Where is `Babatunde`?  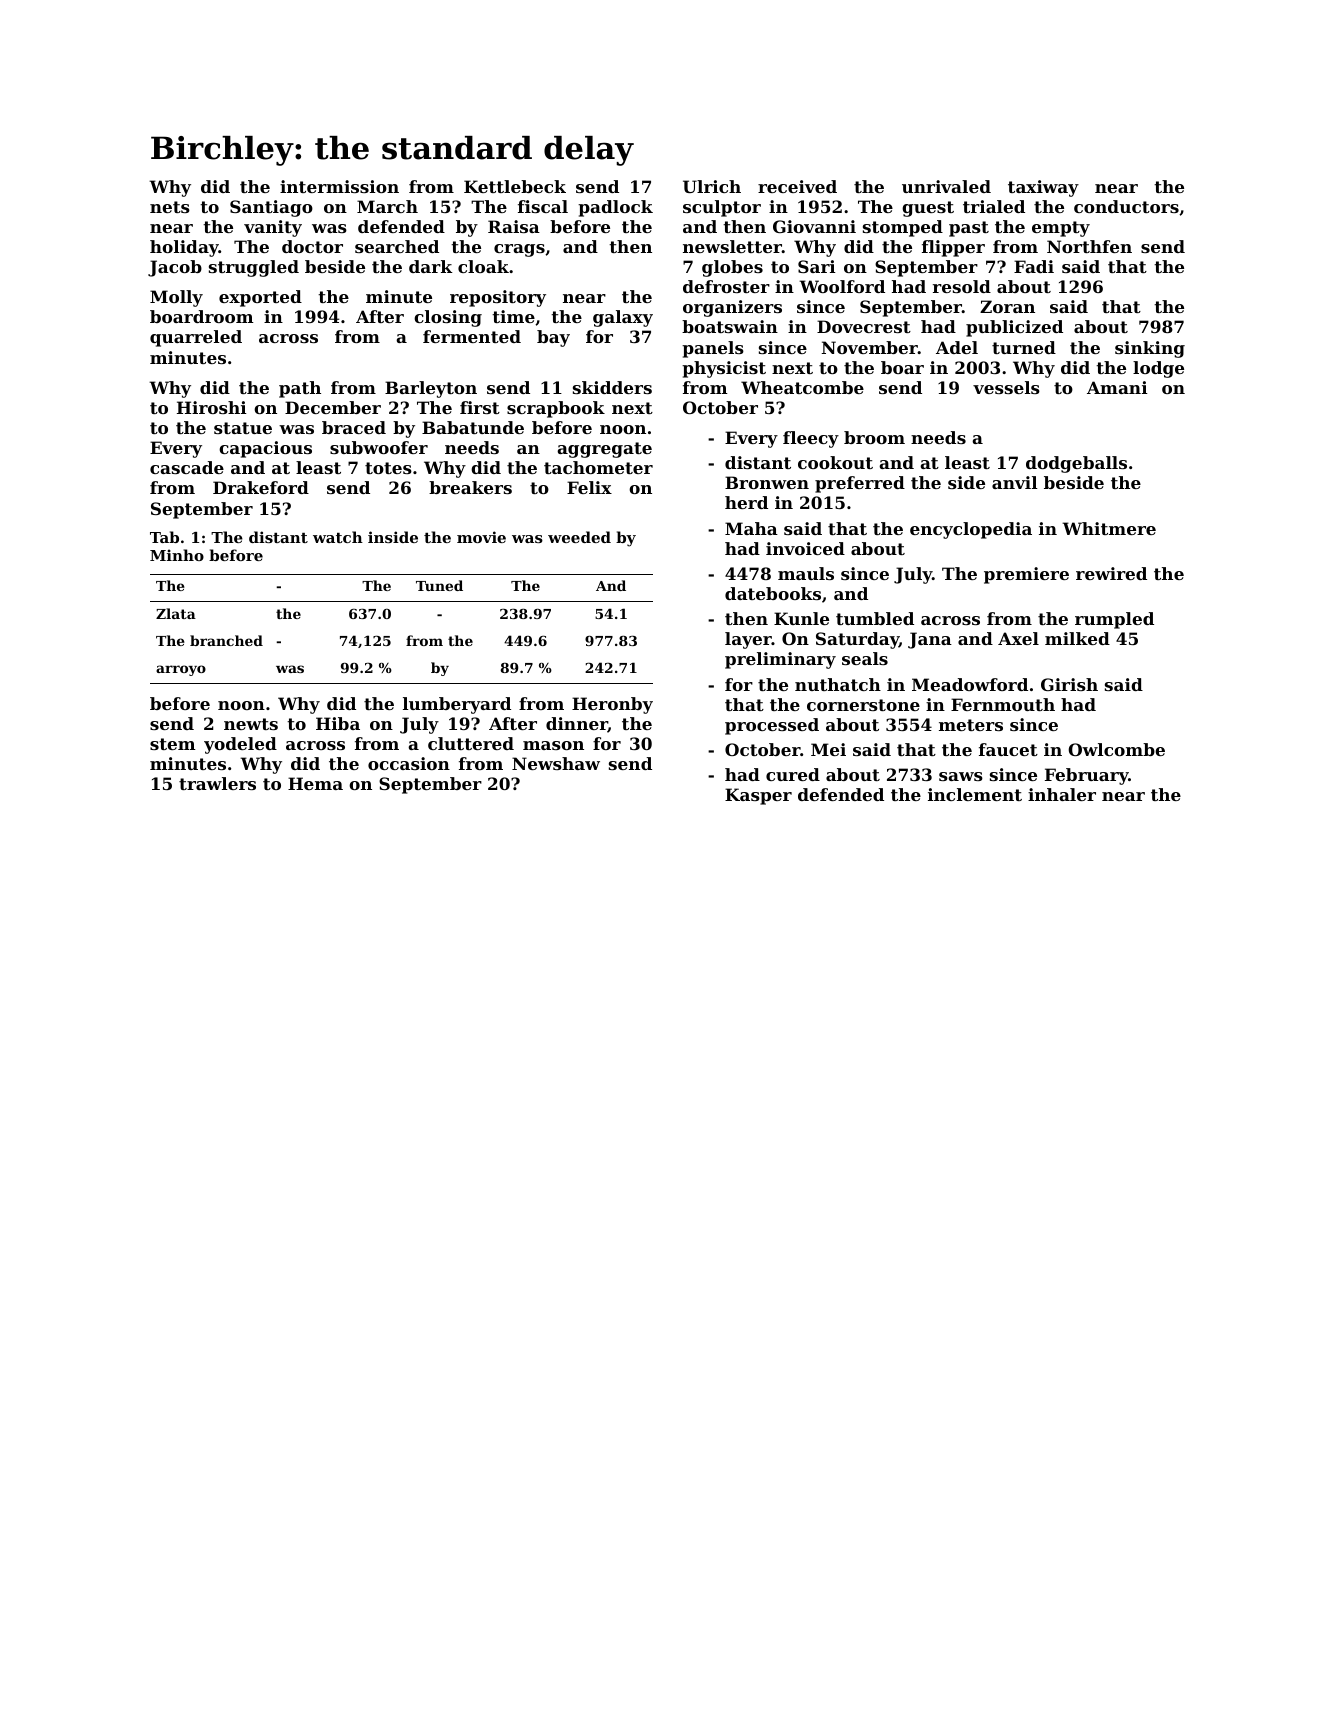
Babatunde is located at coordinates (473, 427).
